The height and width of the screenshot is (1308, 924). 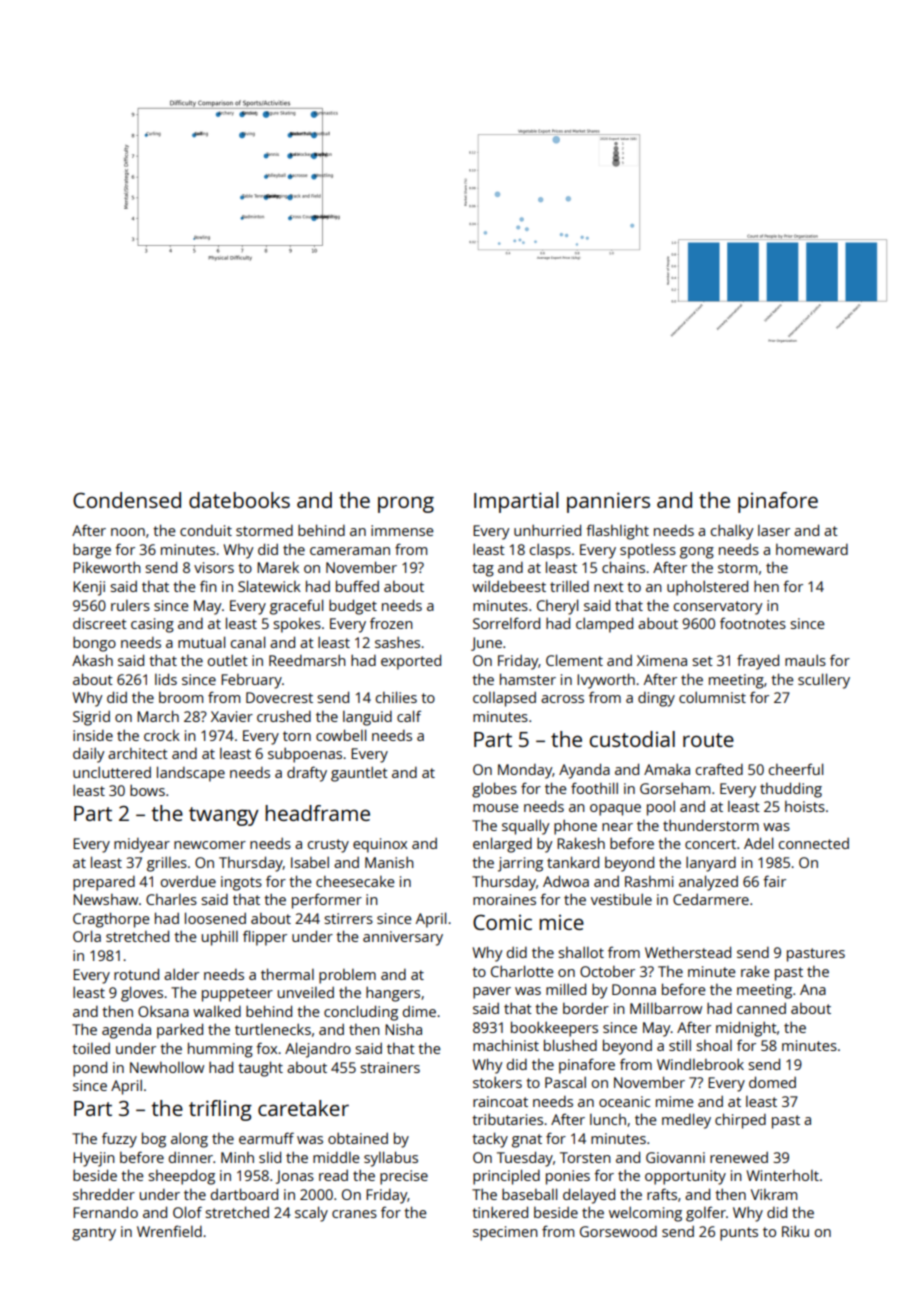 I want to click on domed, so click(x=772, y=1082).
